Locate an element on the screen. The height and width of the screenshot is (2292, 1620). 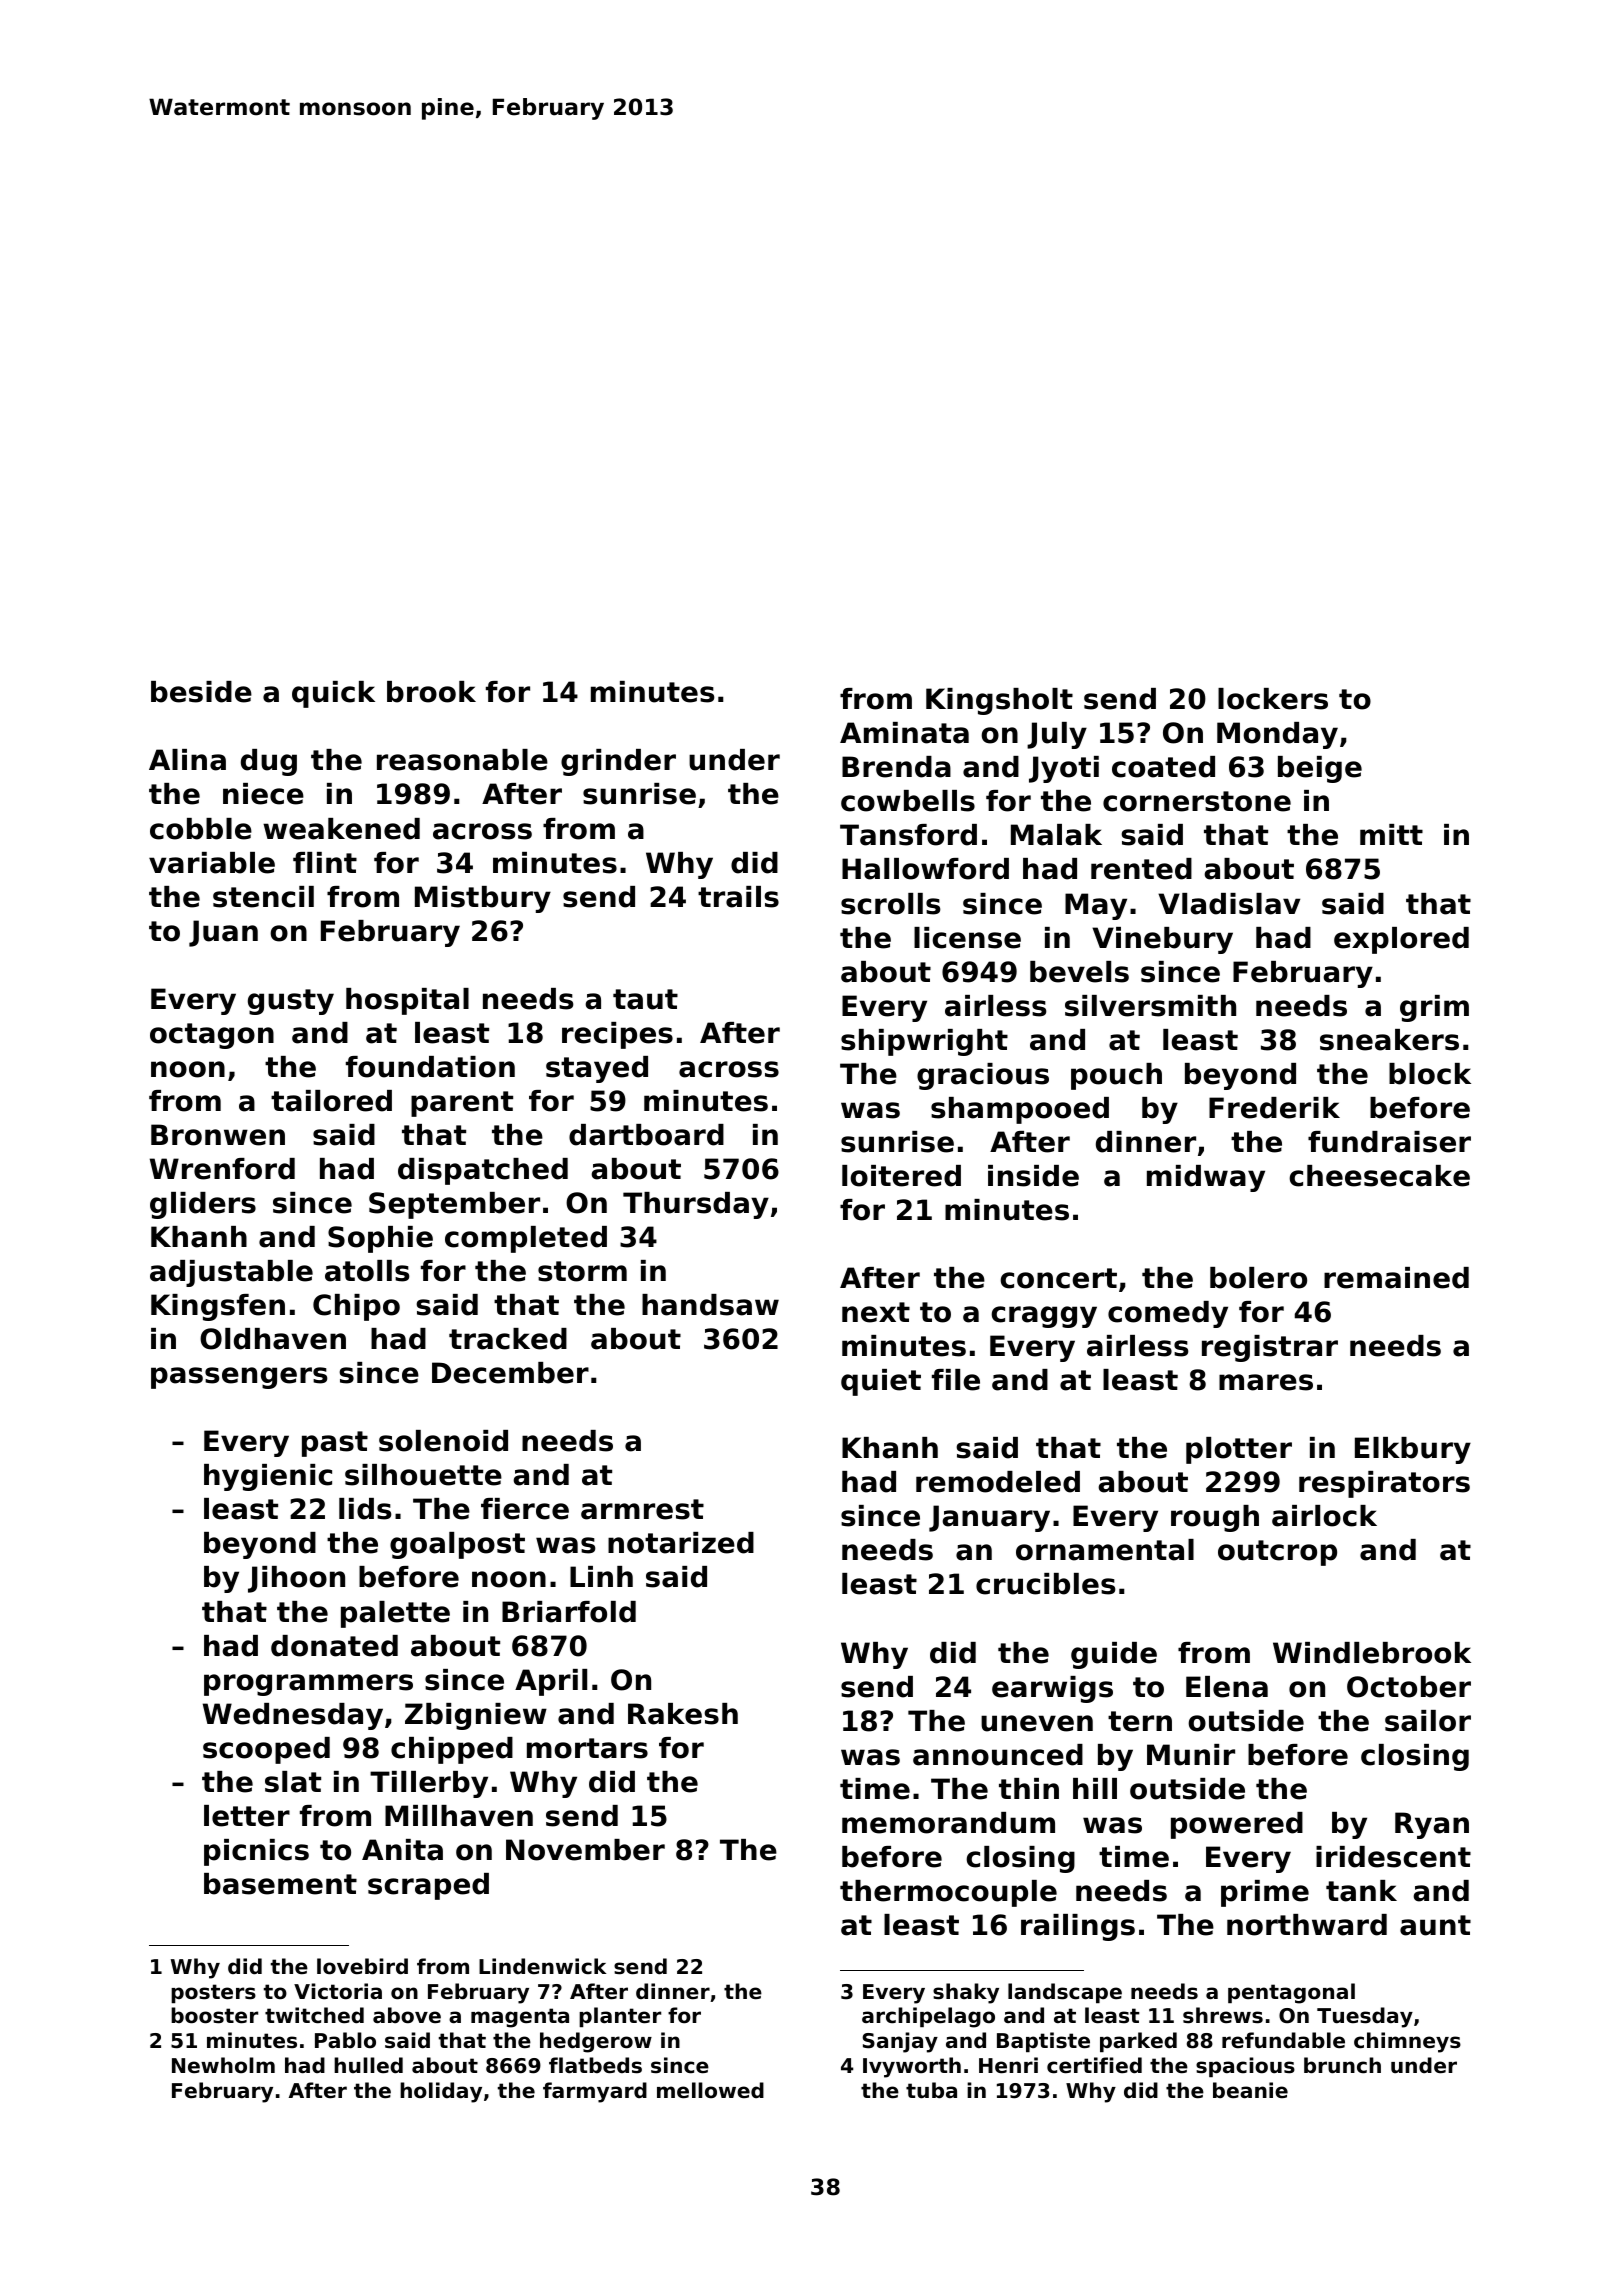
tracked is located at coordinates (508, 1339).
